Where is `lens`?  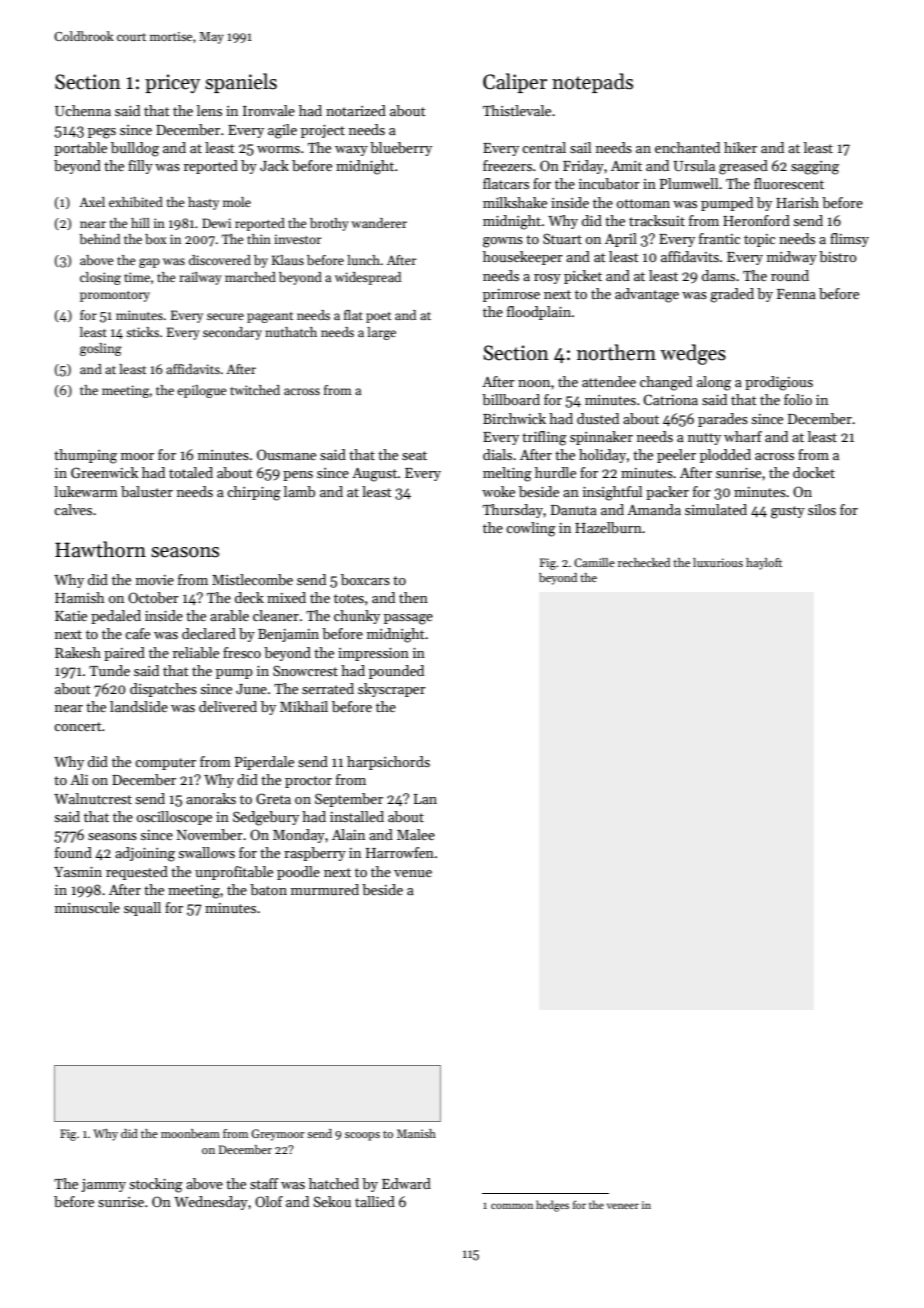 lens is located at coordinates (209, 110).
